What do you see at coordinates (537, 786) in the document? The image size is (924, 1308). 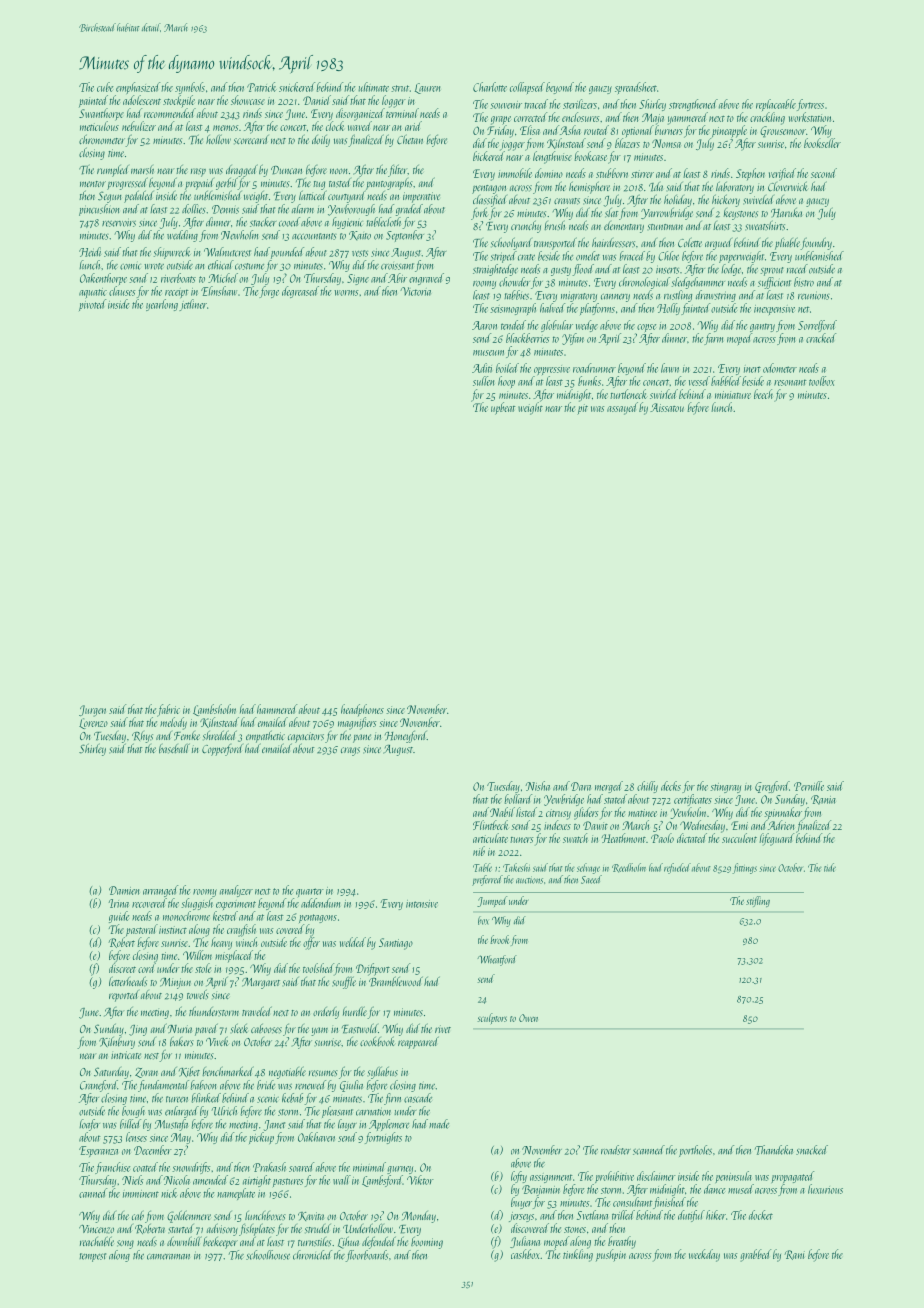 I see `Nisha` at bounding box center [537, 786].
